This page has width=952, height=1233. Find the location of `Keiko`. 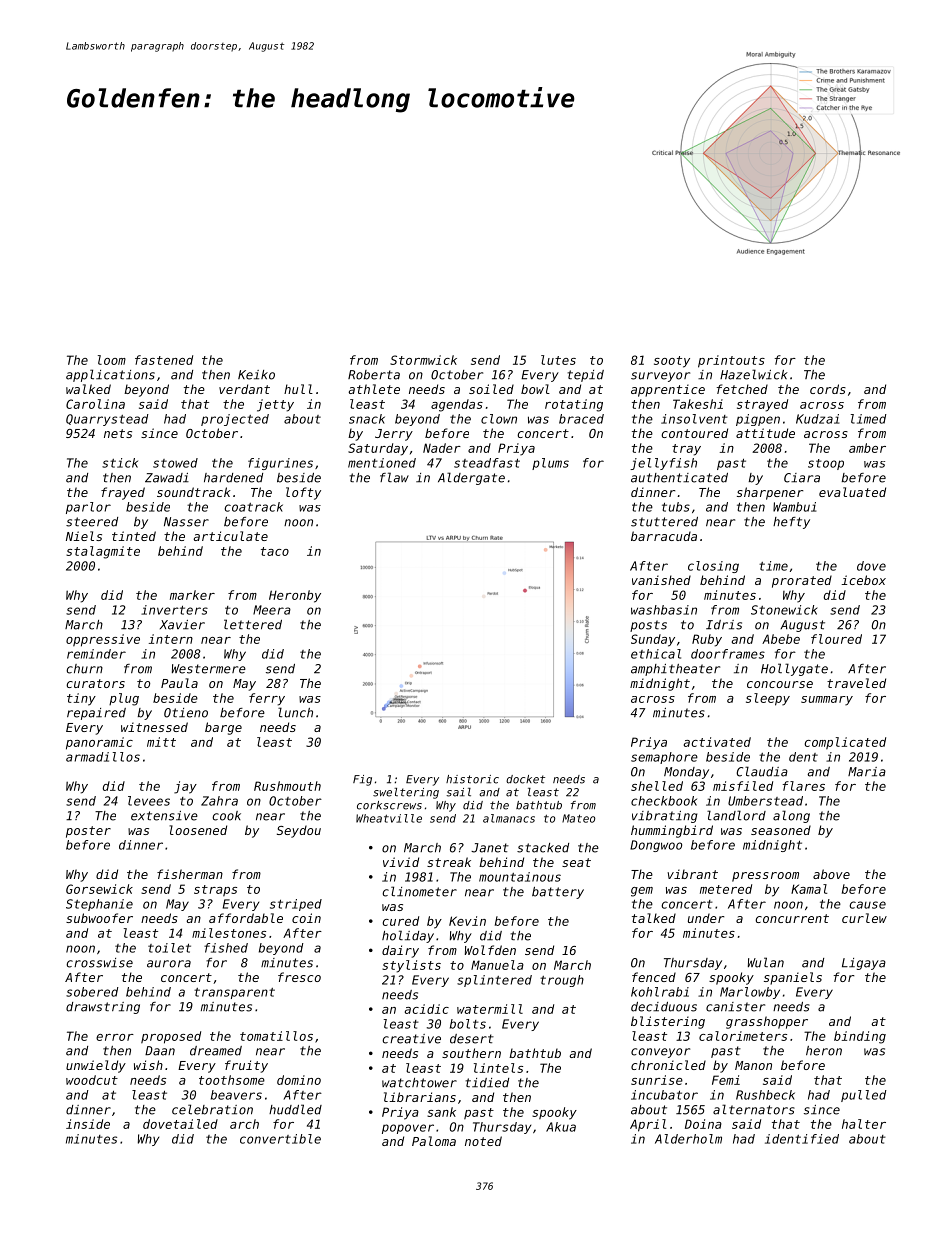

Keiko is located at coordinates (256, 375).
